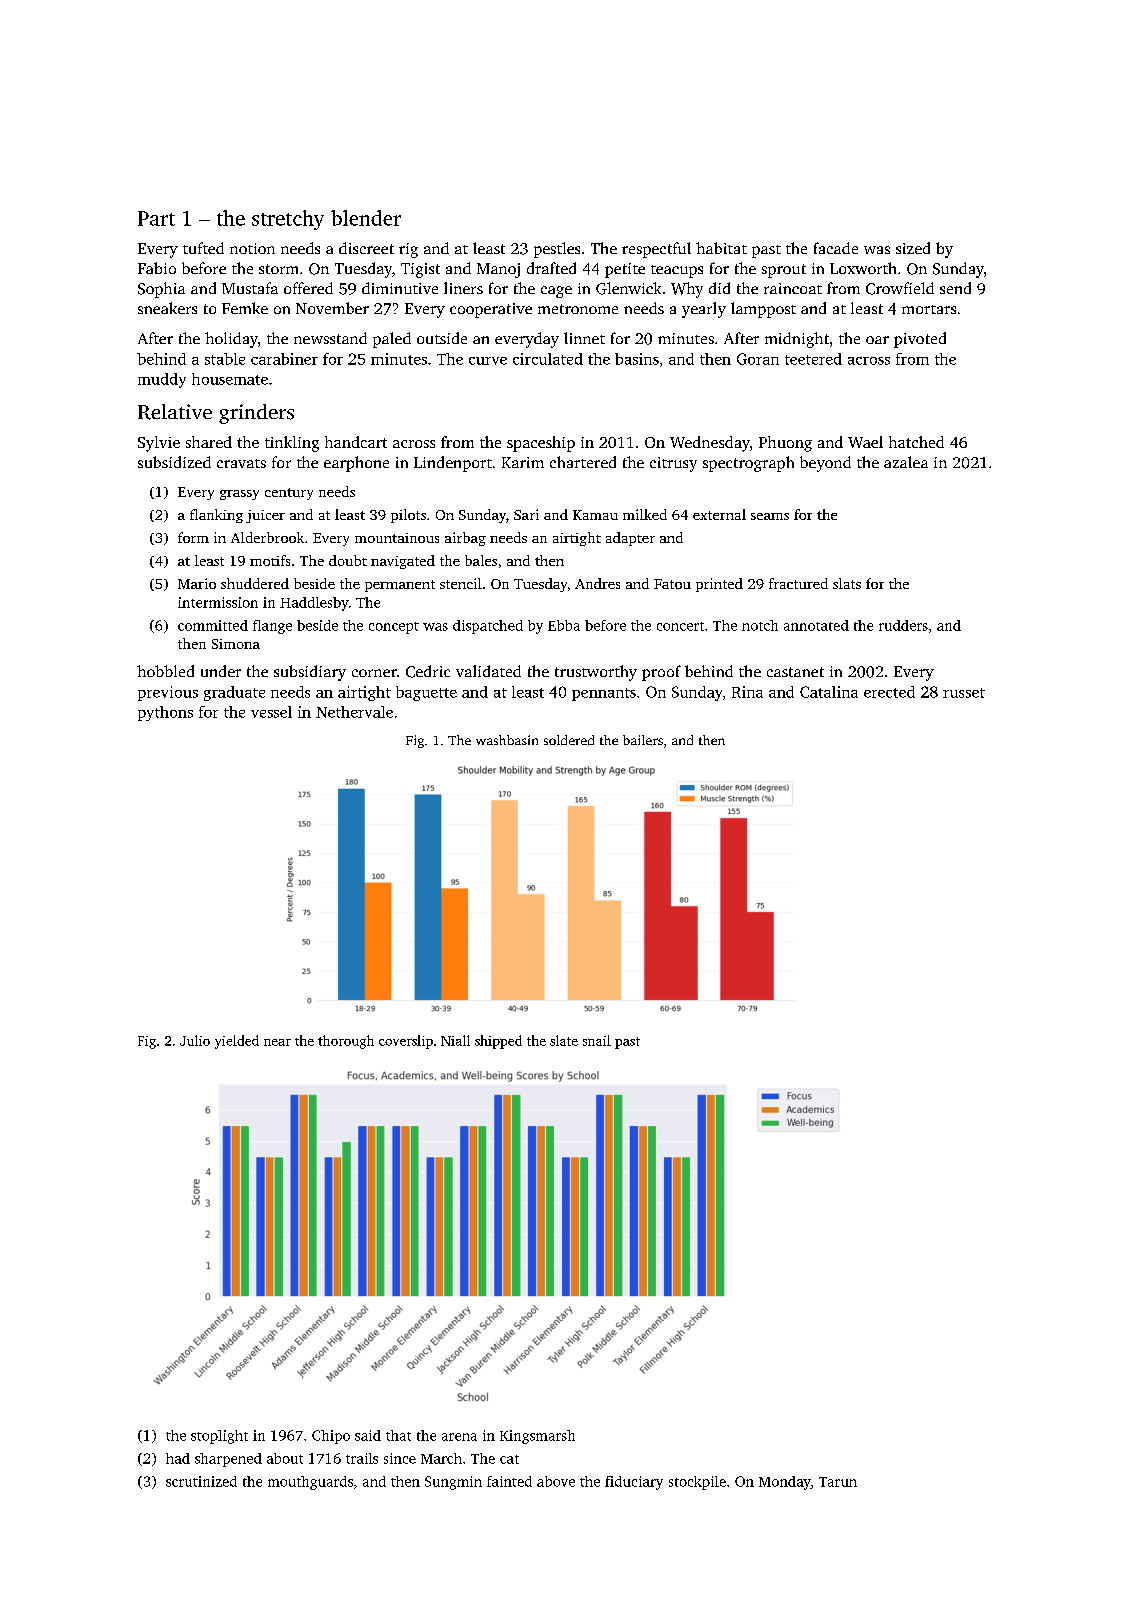 Image resolution: width=1131 pixels, height=1600 pixels. Describe the element at coordinates (889, 692) in the document. I see `erected` at that location.
